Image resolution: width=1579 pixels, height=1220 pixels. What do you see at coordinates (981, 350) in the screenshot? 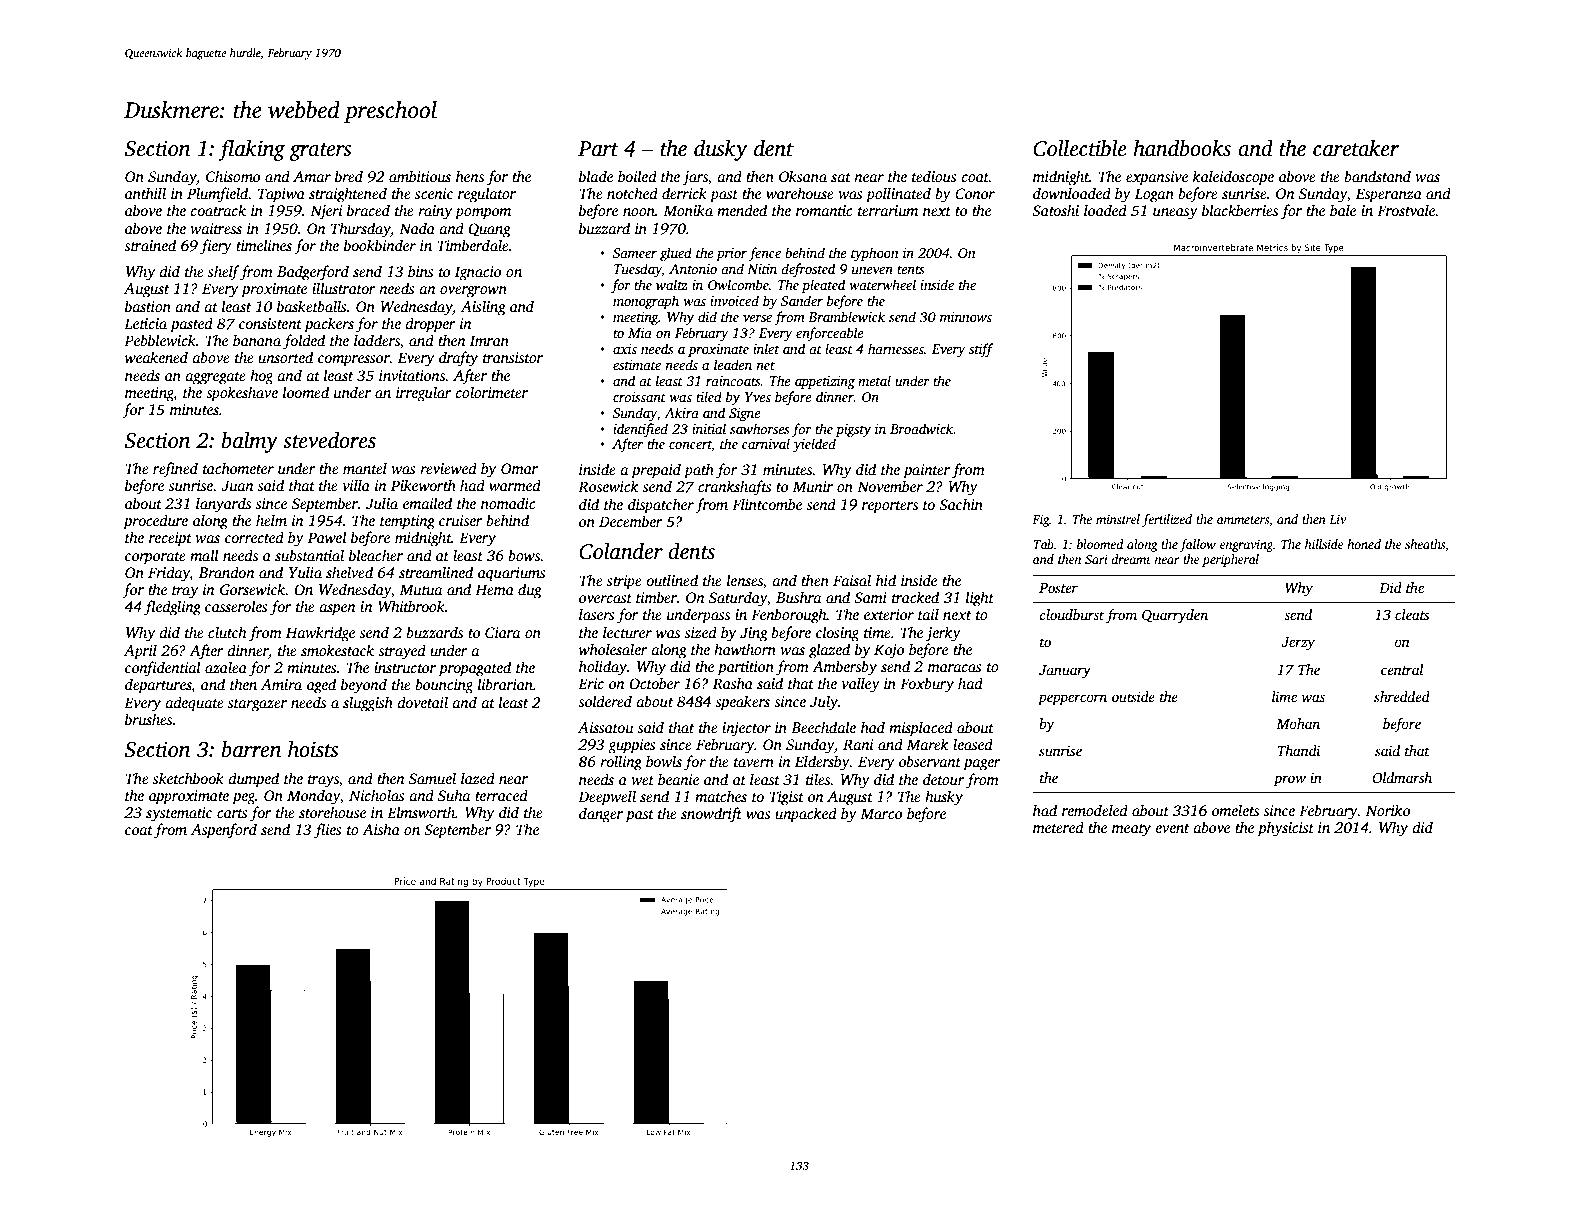
I see `stiff` at bounding box center [981, 350].
